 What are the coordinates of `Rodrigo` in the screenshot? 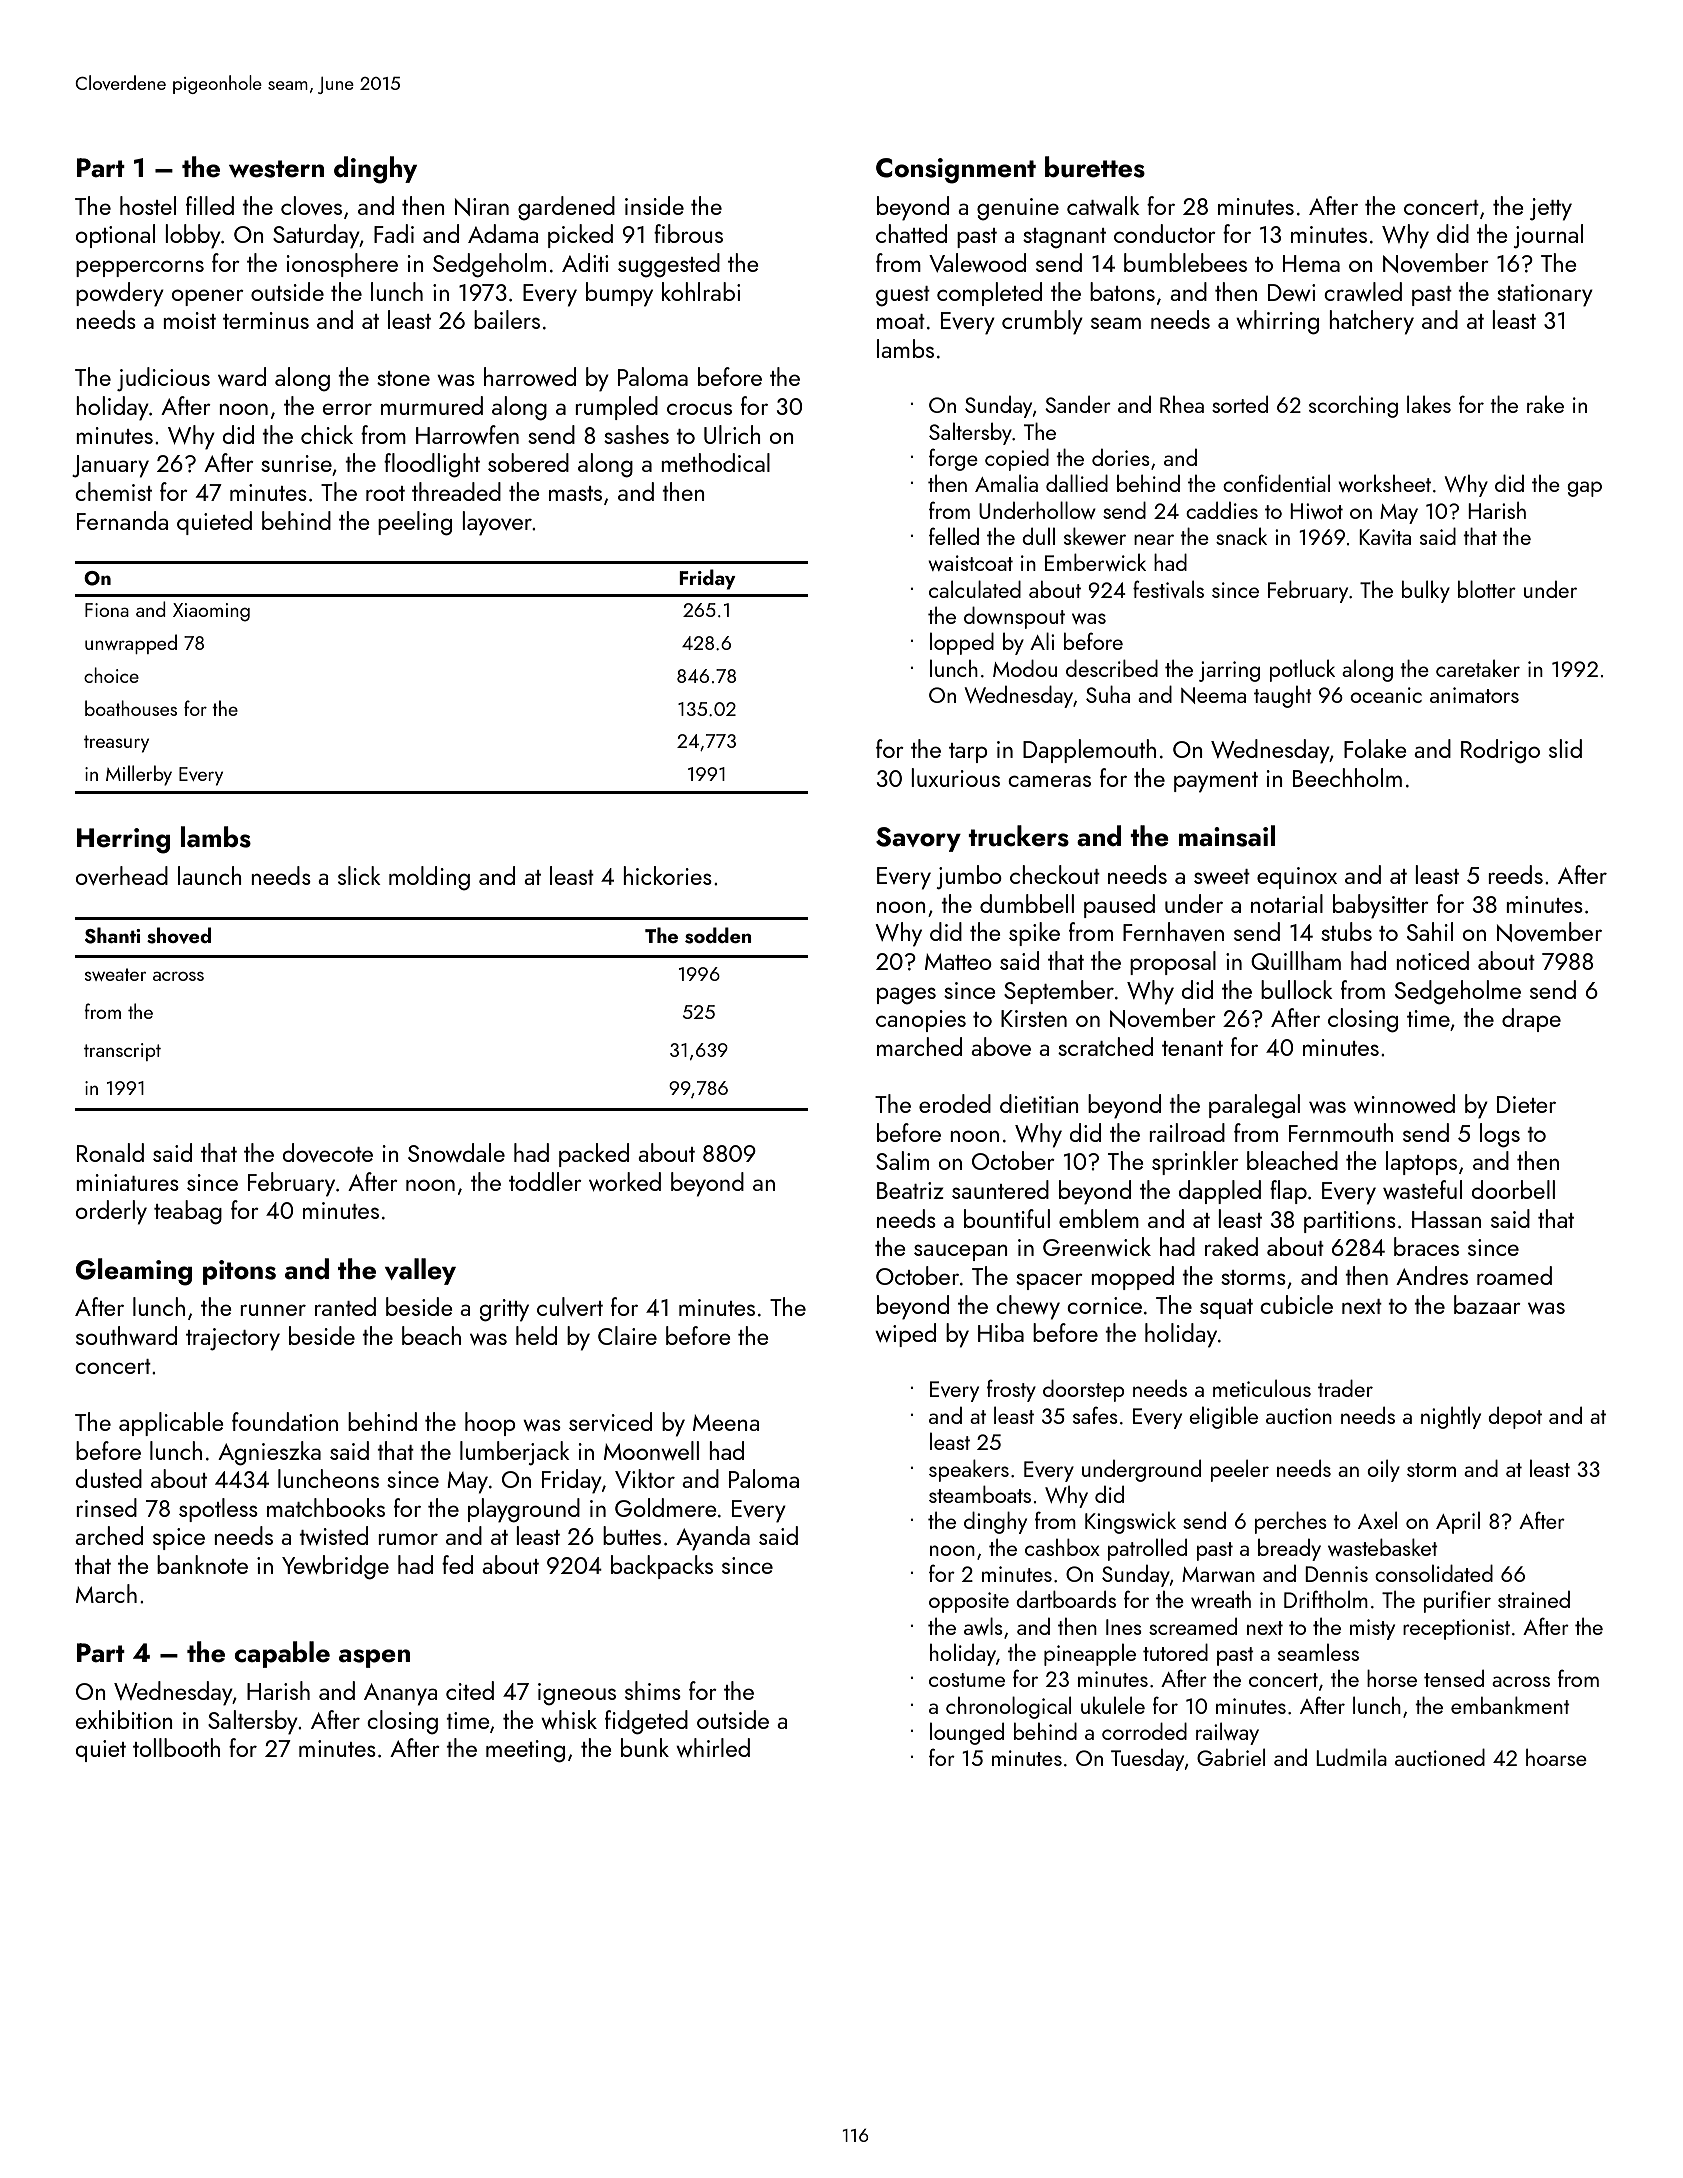 It's located at (1500, 751).
